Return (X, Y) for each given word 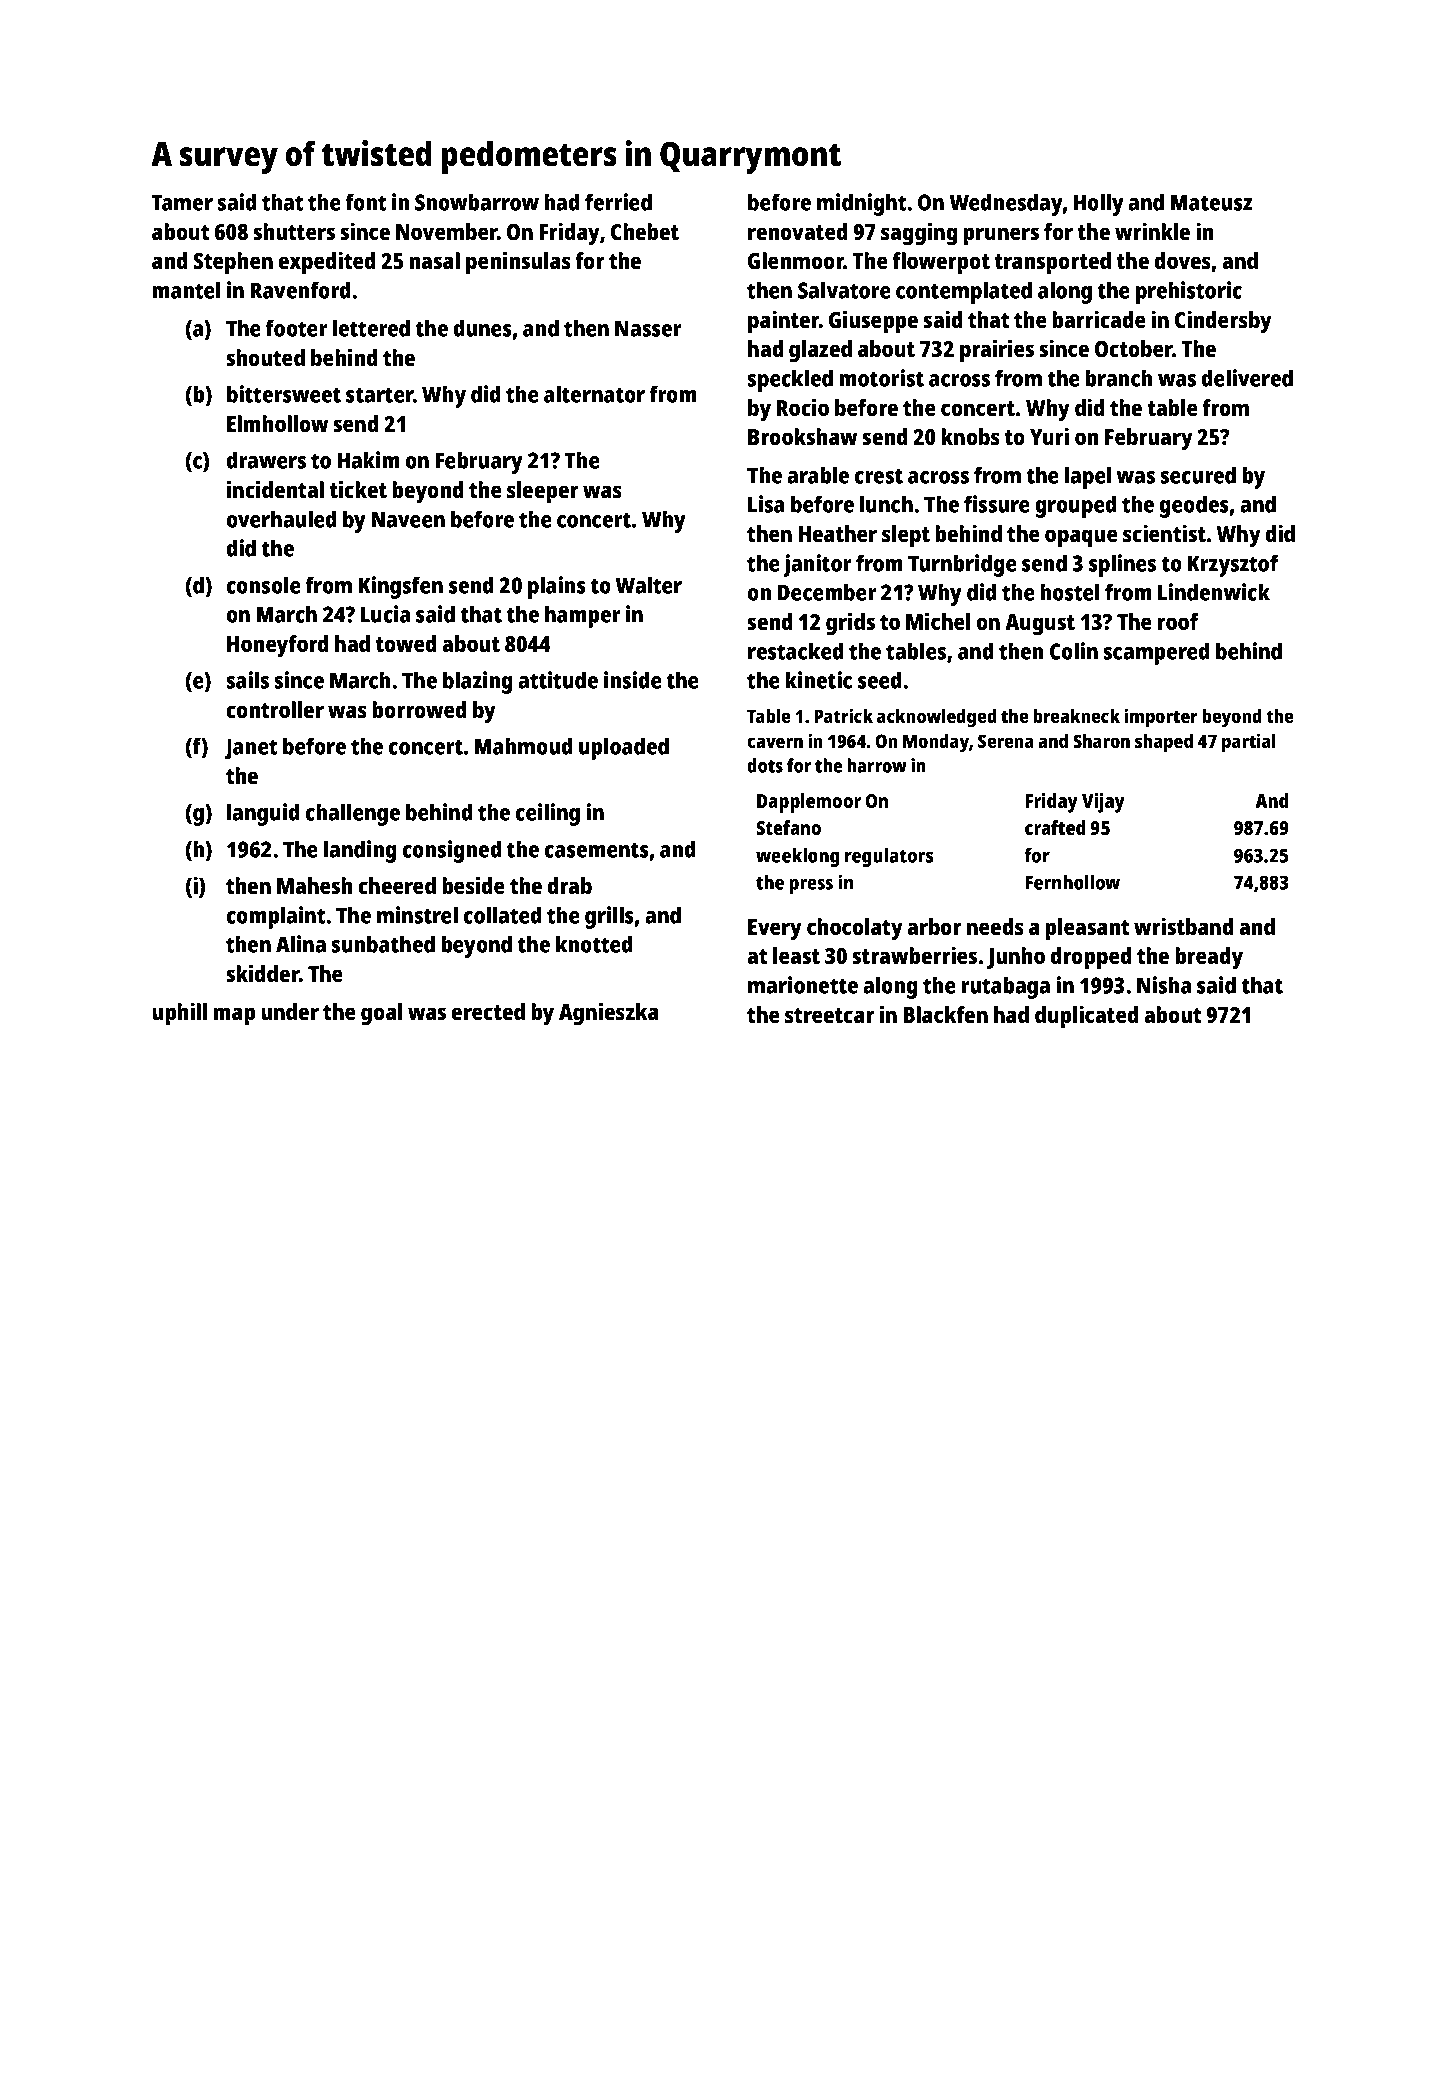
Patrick (843, 715)
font (366, 202)
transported (1053, 263)
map (234, 1016)
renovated (797, 231)
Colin (1074, 651)
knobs (970, 436)
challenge (353, 814)
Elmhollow (277, 423)
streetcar (829, 1015)
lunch (886, 504)
